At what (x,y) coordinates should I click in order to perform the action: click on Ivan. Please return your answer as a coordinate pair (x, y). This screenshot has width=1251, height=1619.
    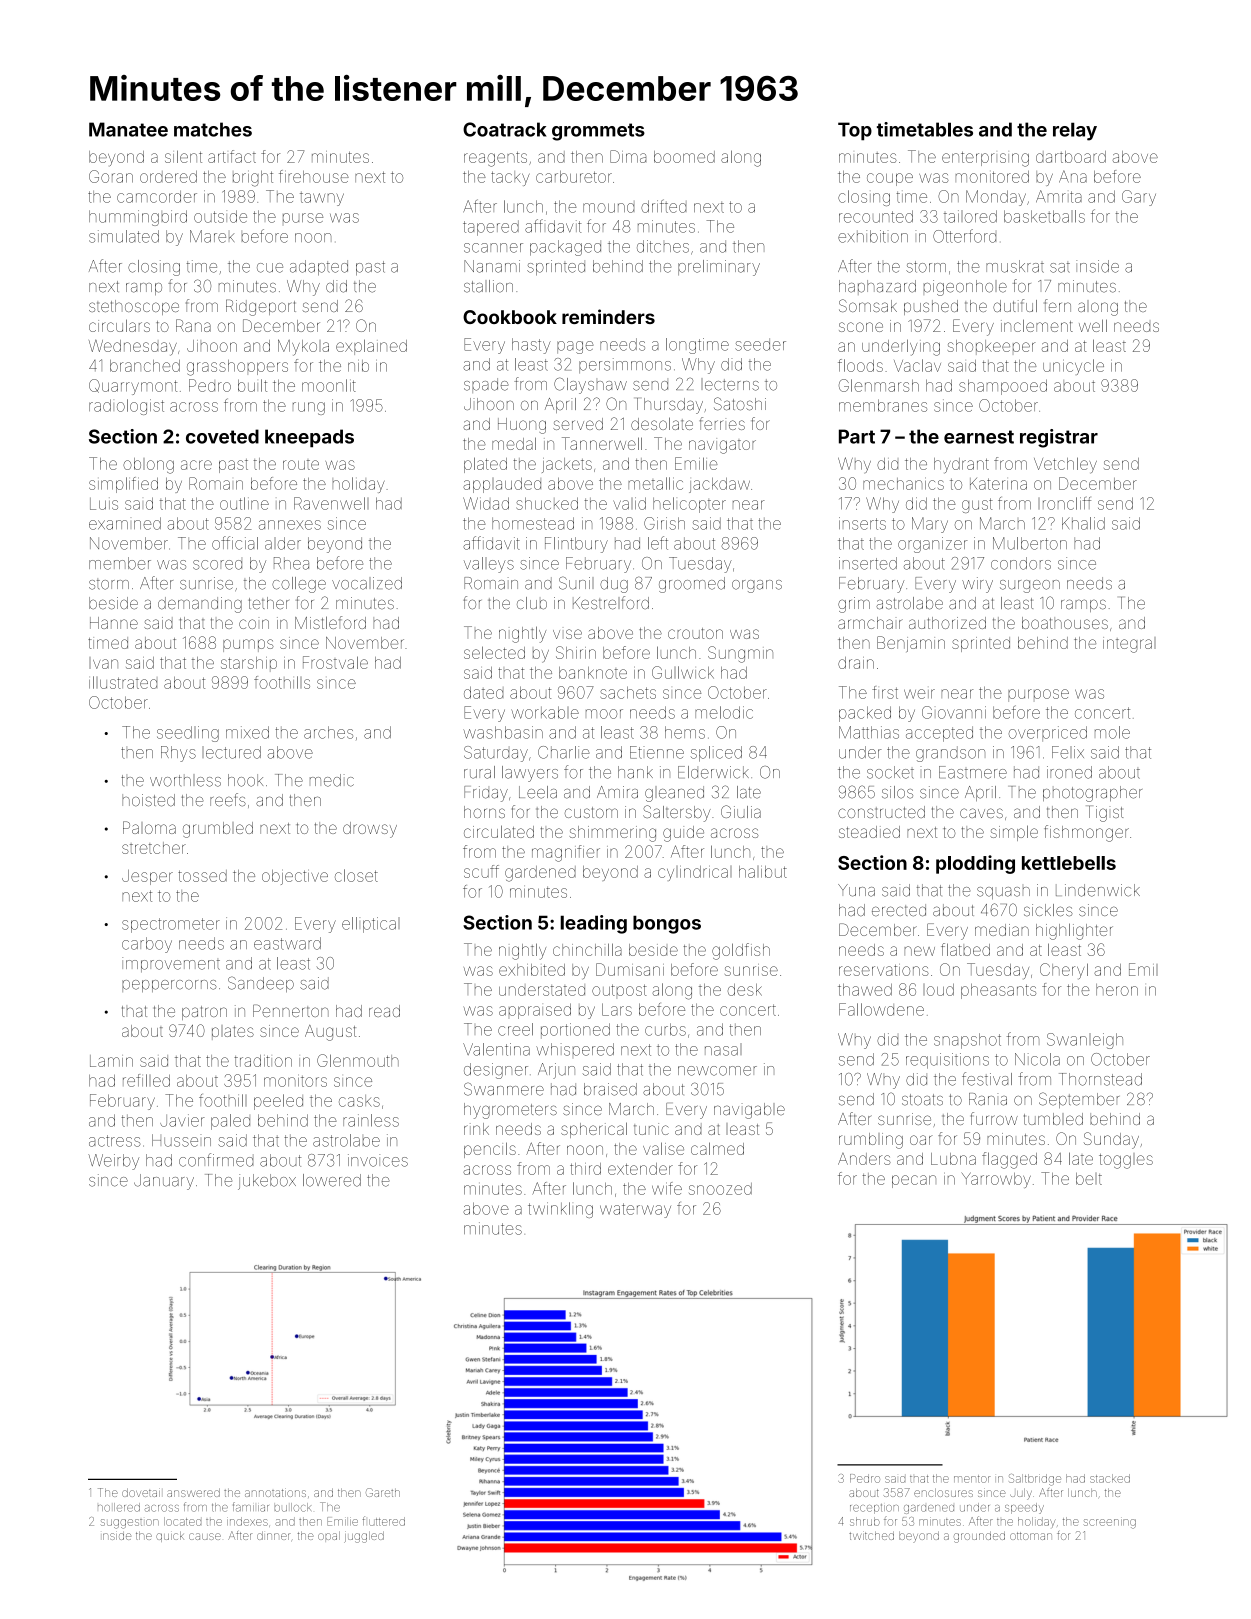
    Looking at the image, I should click on (103, 663).
